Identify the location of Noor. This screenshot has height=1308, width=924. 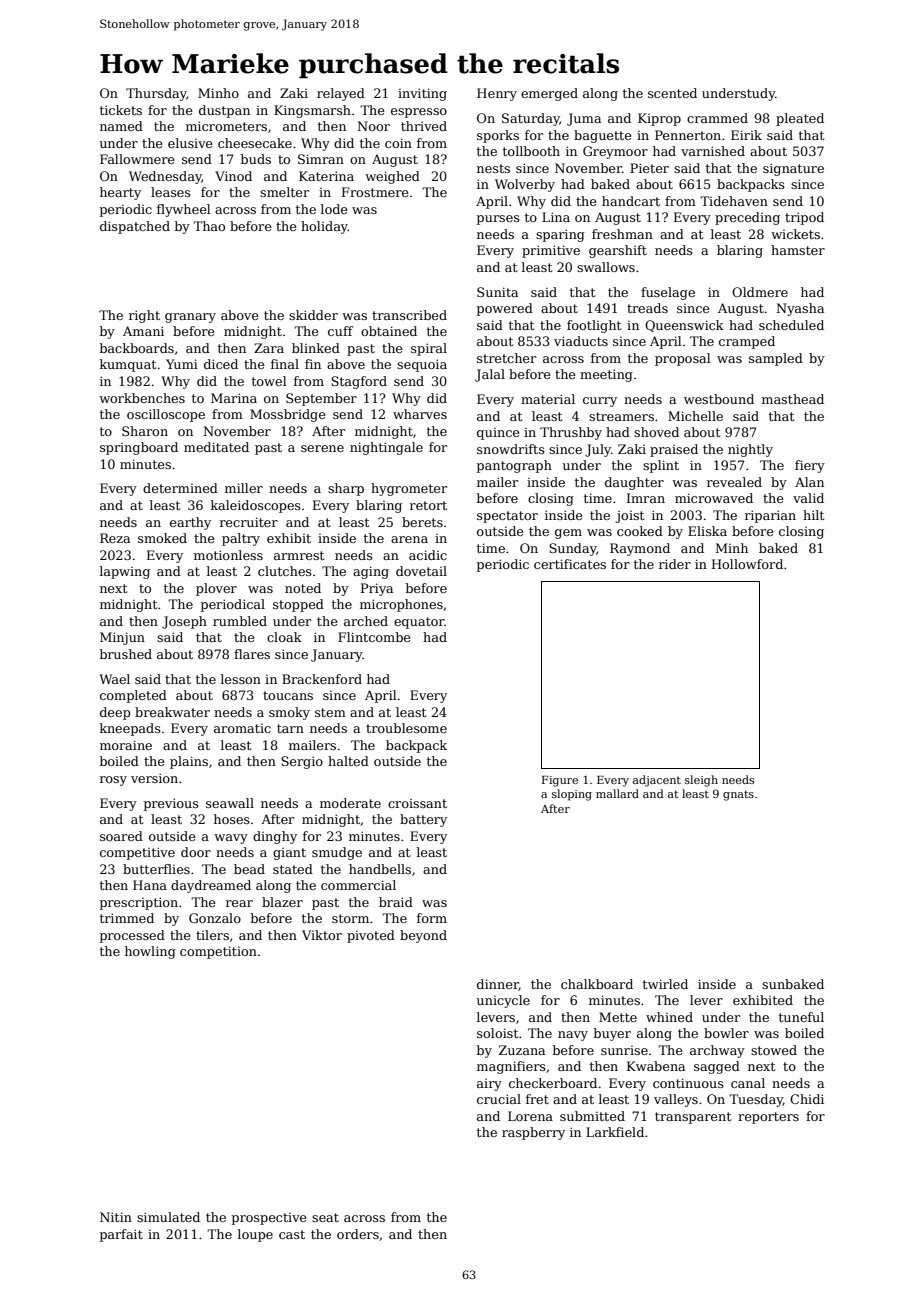
(373, 126).
